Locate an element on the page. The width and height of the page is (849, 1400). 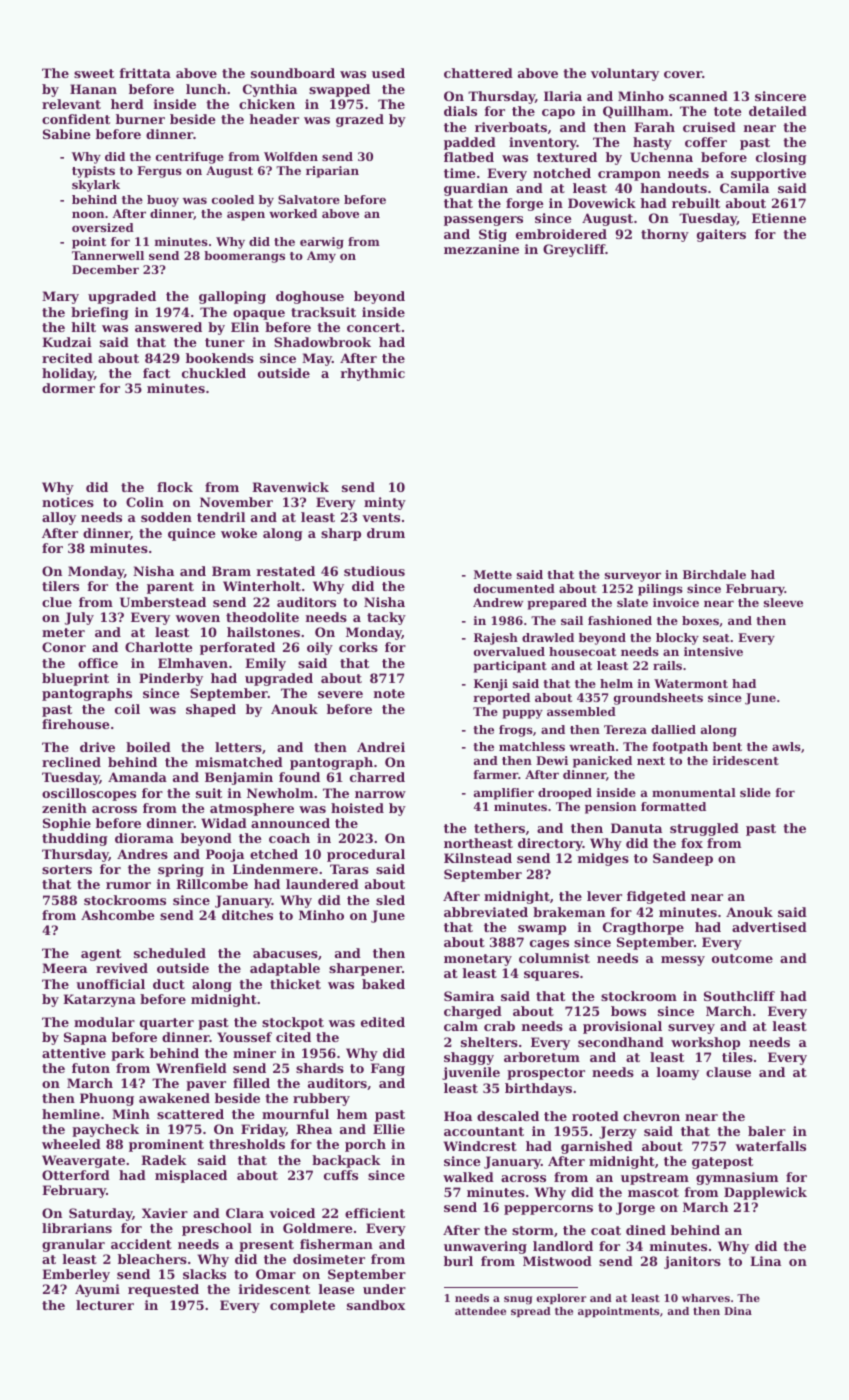
mismatched is located at coordinates (239, 762).
